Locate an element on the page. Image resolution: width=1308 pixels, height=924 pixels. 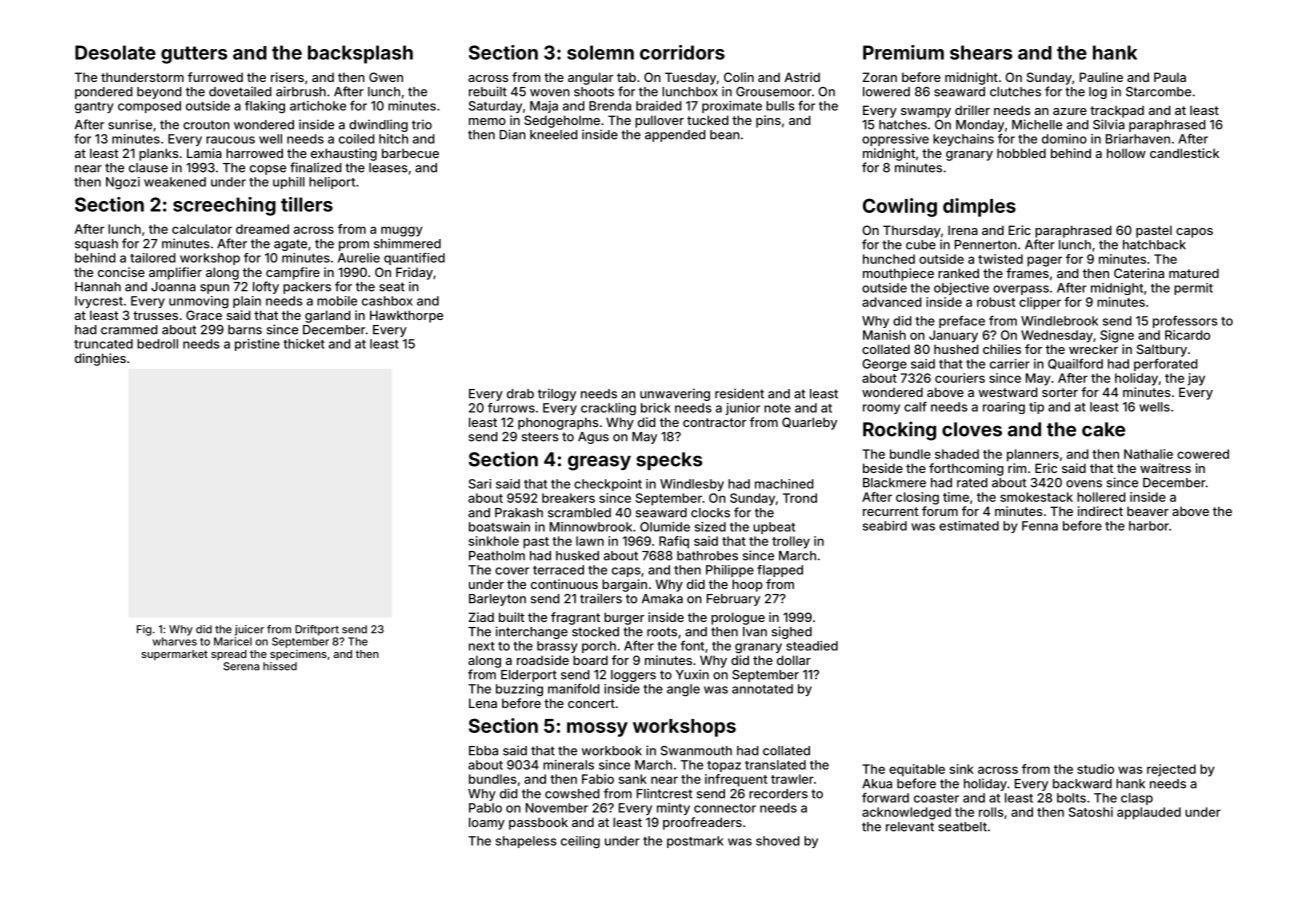
kneeled is located at coordinates (554, 135).
